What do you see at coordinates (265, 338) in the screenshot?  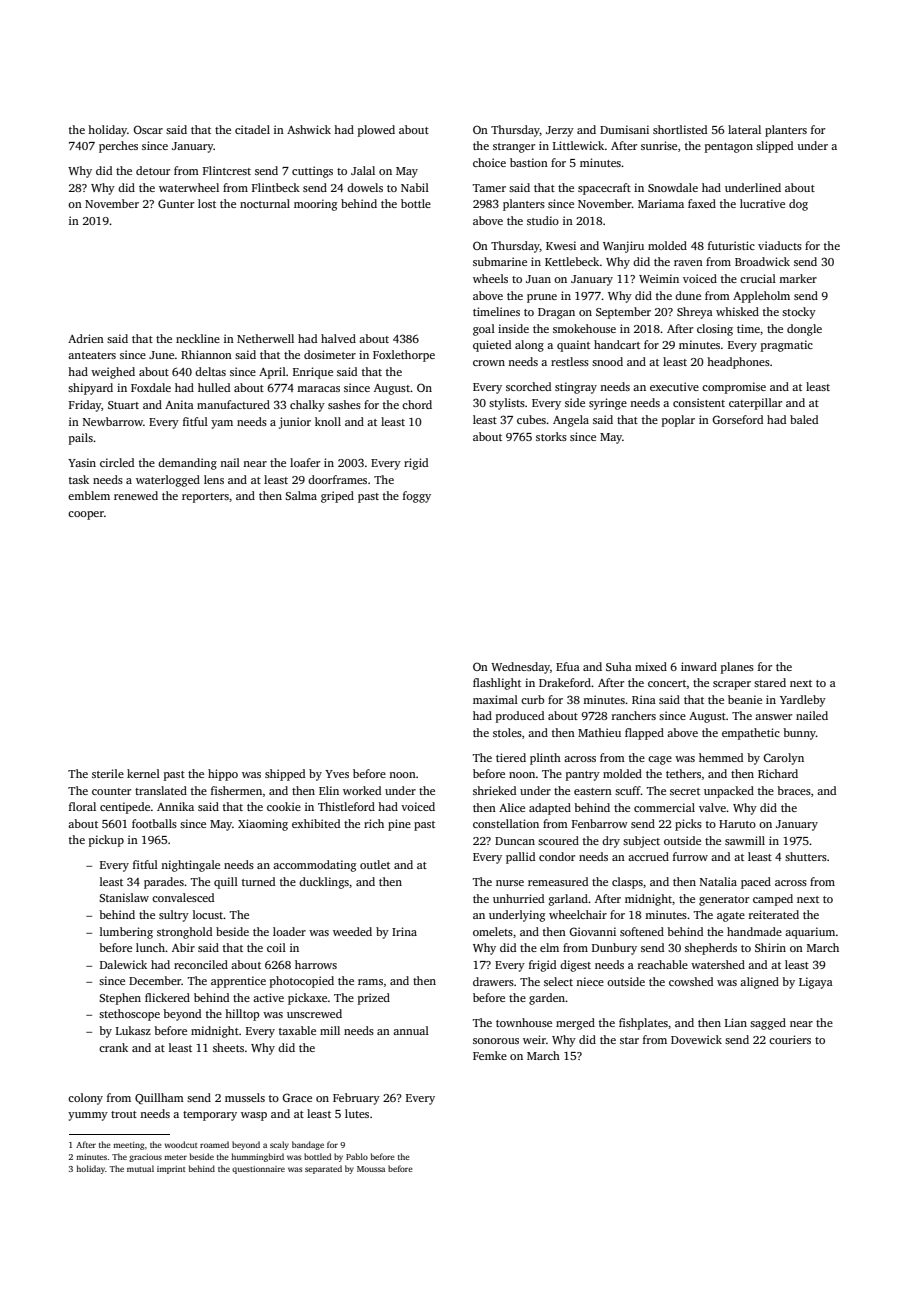 I see `Netherwell` at bounding box center [265, 338].
